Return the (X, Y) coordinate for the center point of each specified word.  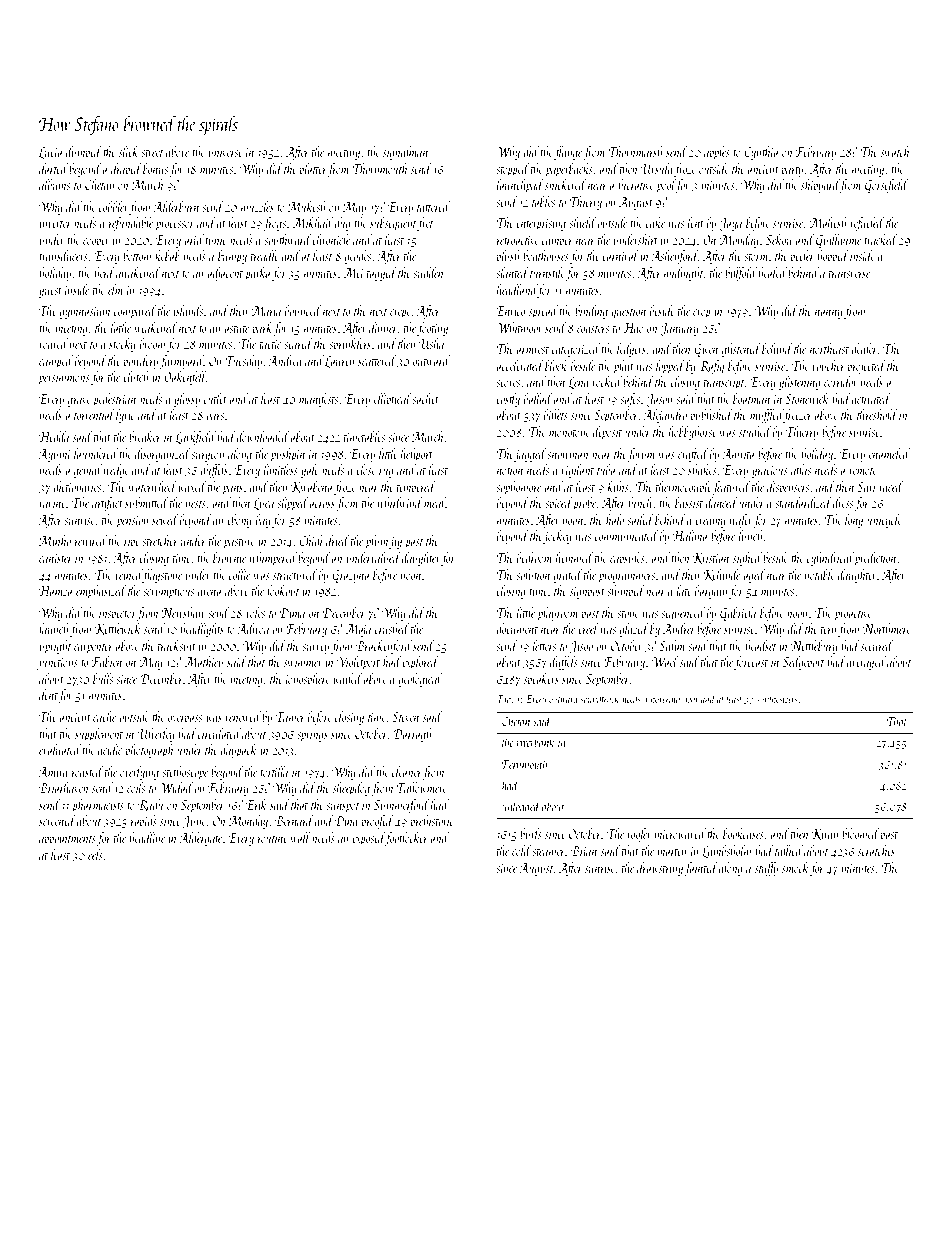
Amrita (738, 454)
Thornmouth (379, 168)
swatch (895, 151)
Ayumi (54, 455)
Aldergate (200, 839)
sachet (425, 398)
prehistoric (432, 822)
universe (226, 152)
